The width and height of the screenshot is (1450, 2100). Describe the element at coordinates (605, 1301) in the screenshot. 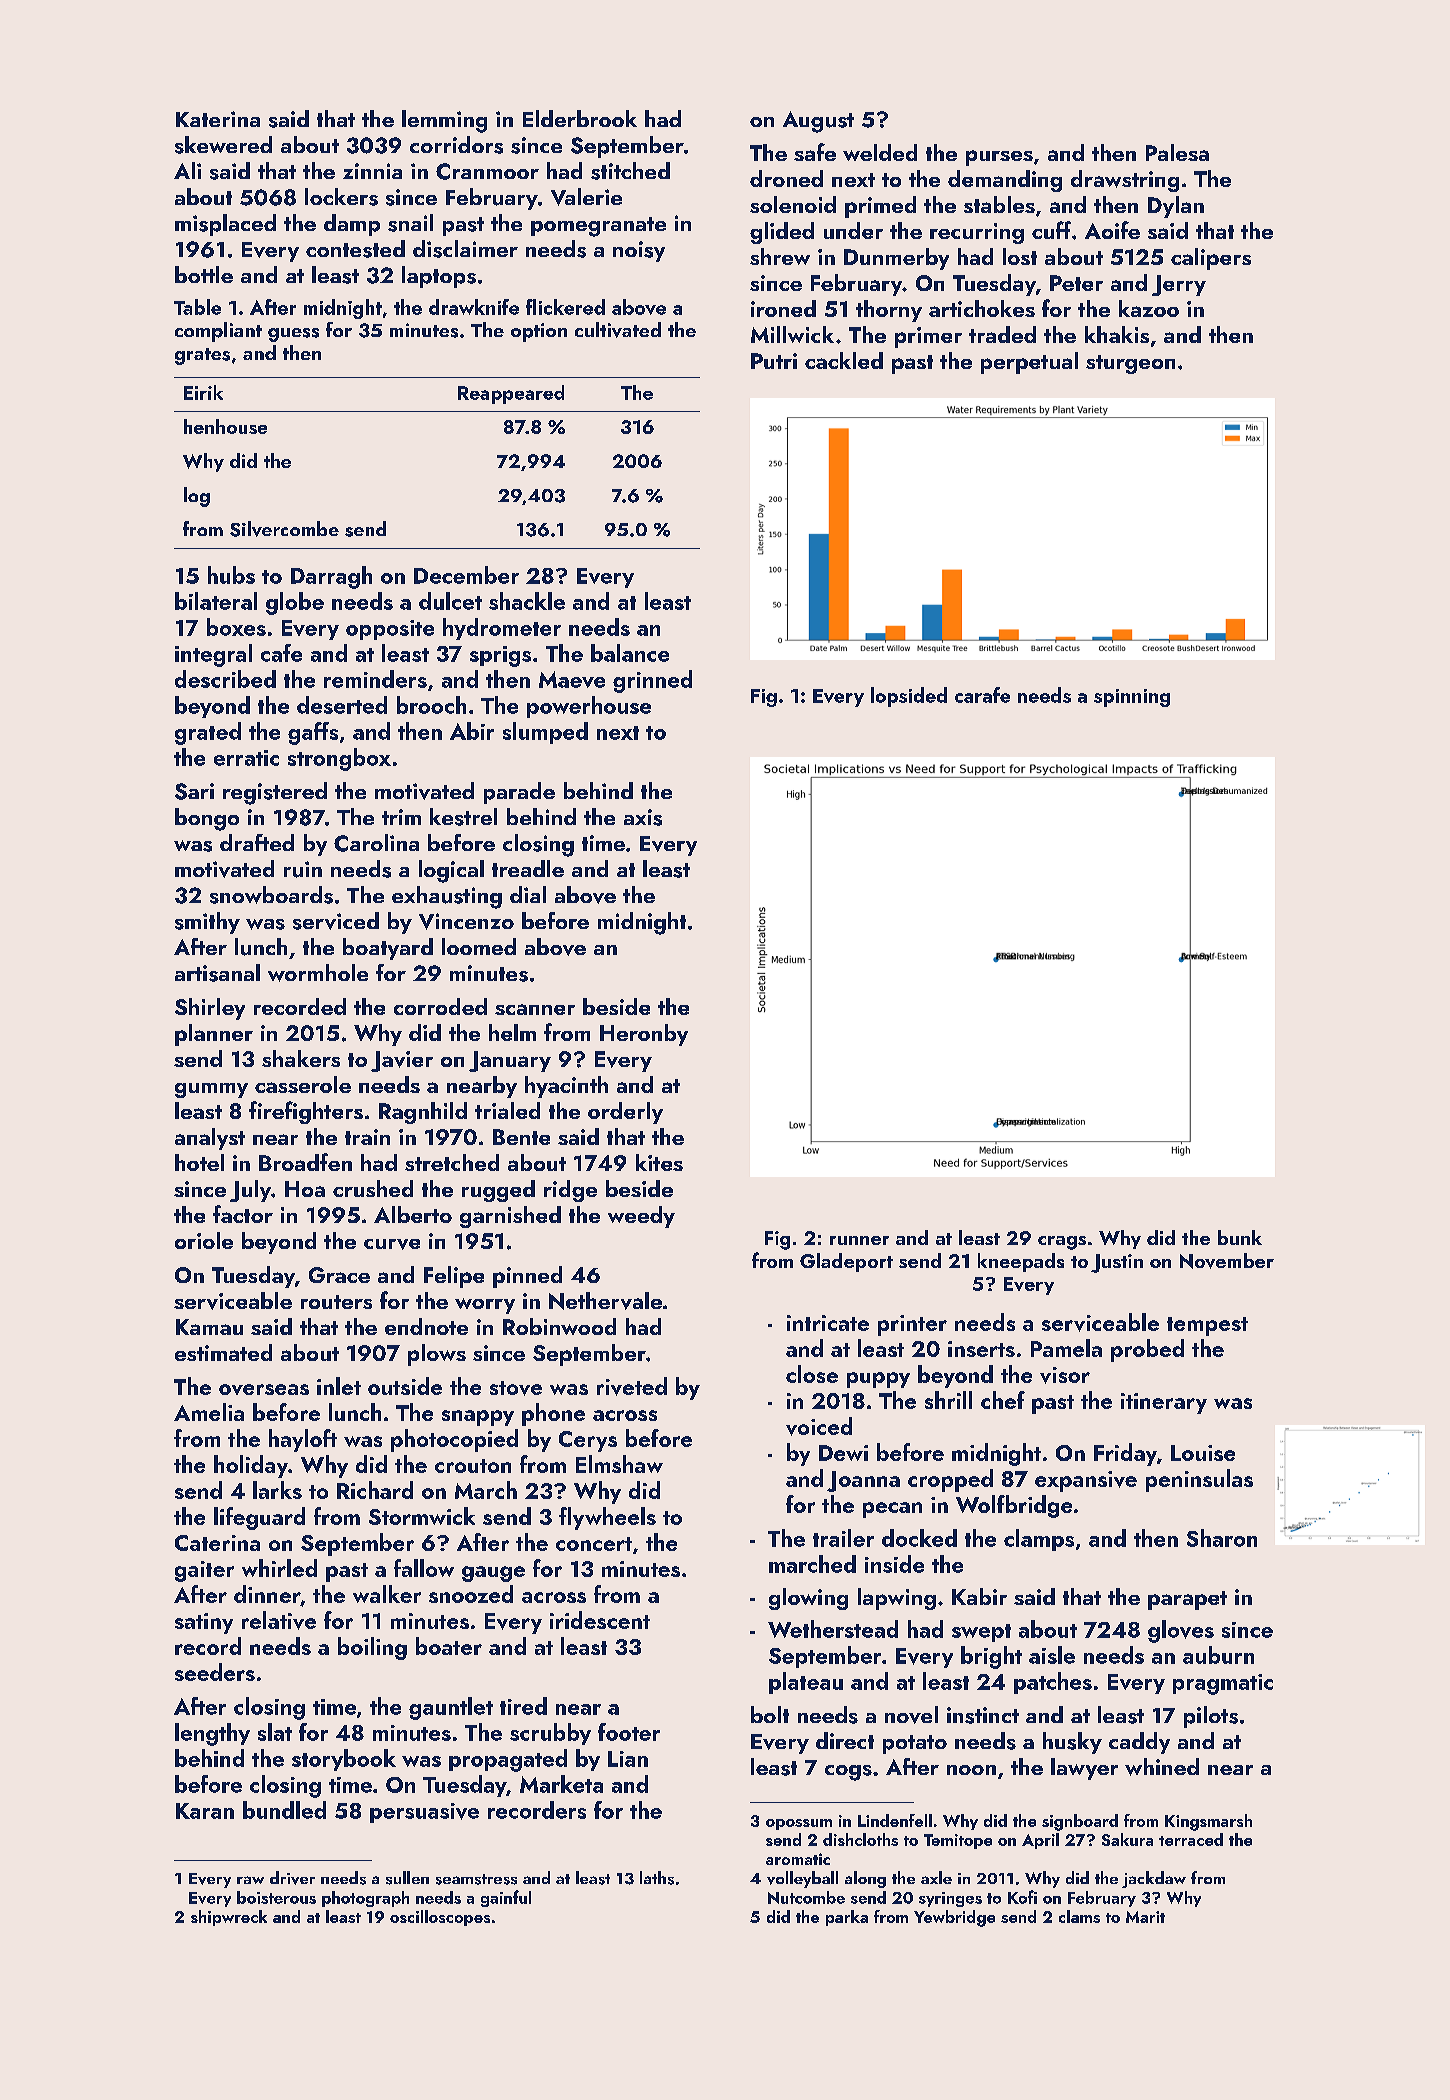

I see `Nethervale` at that location.
